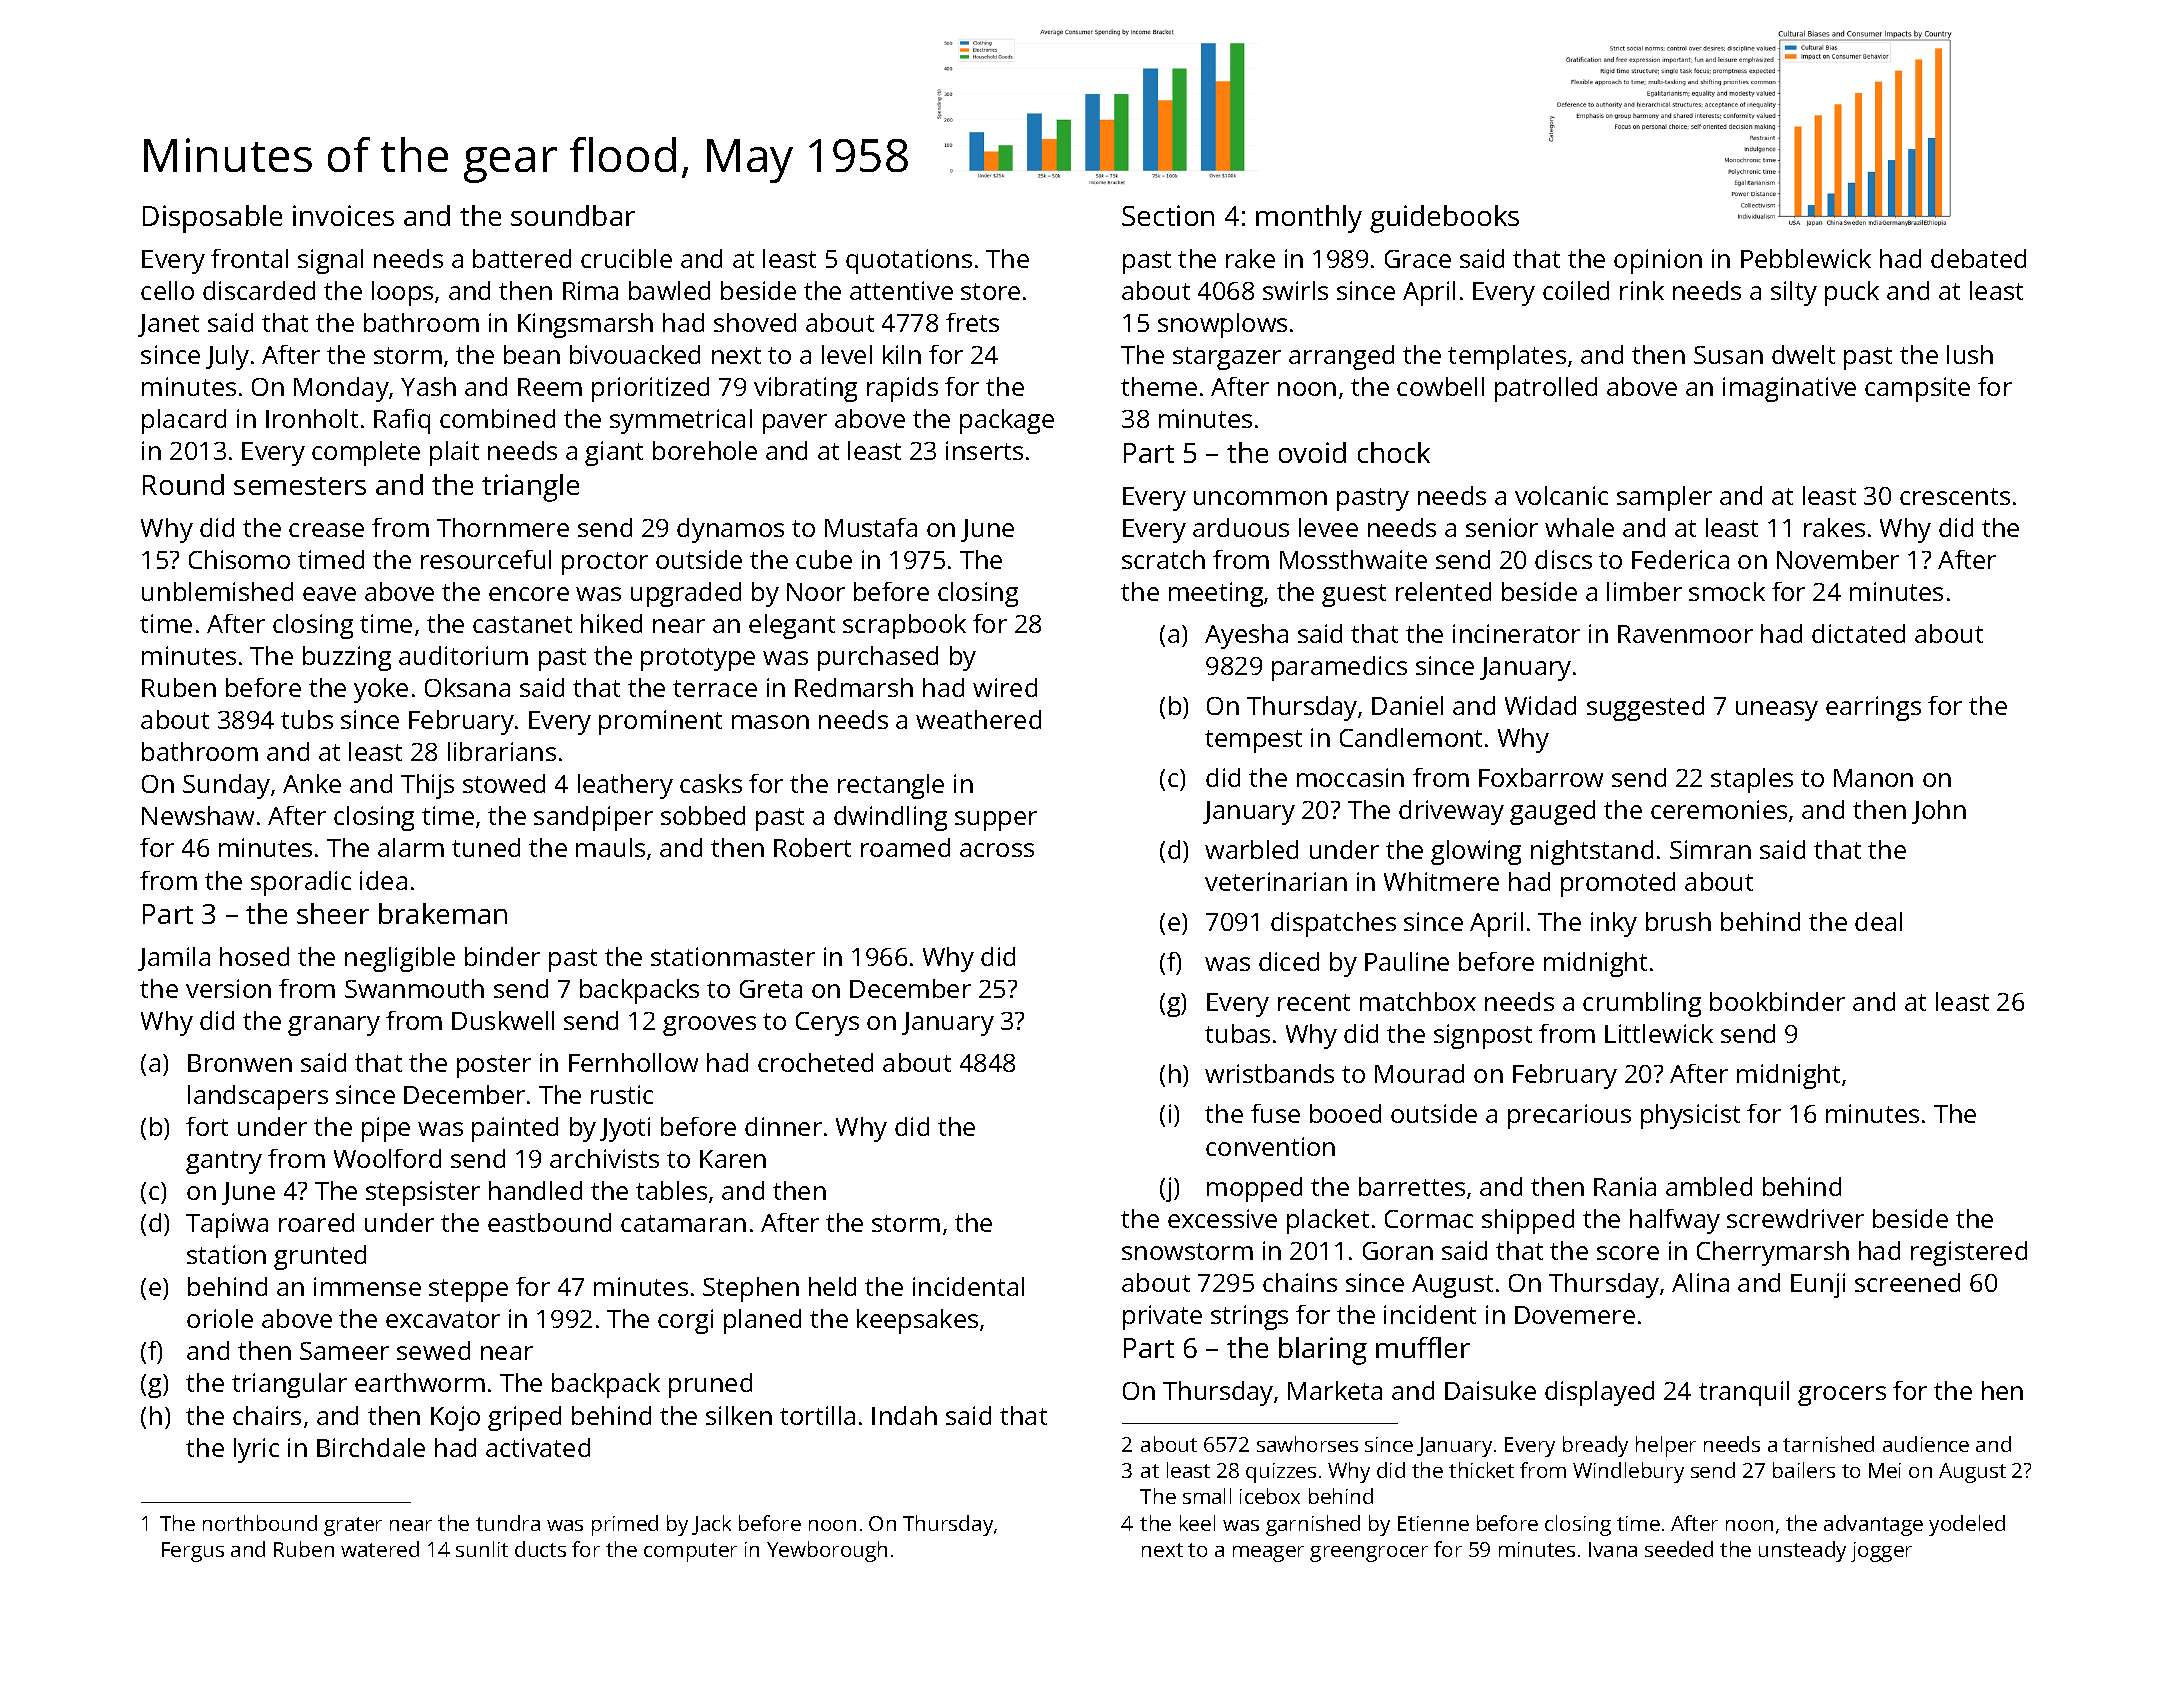 The image size is (2178, 1683). Describe the element at coordinates (1881, 1552) in the screenshot. I see `jogger` at that location.
